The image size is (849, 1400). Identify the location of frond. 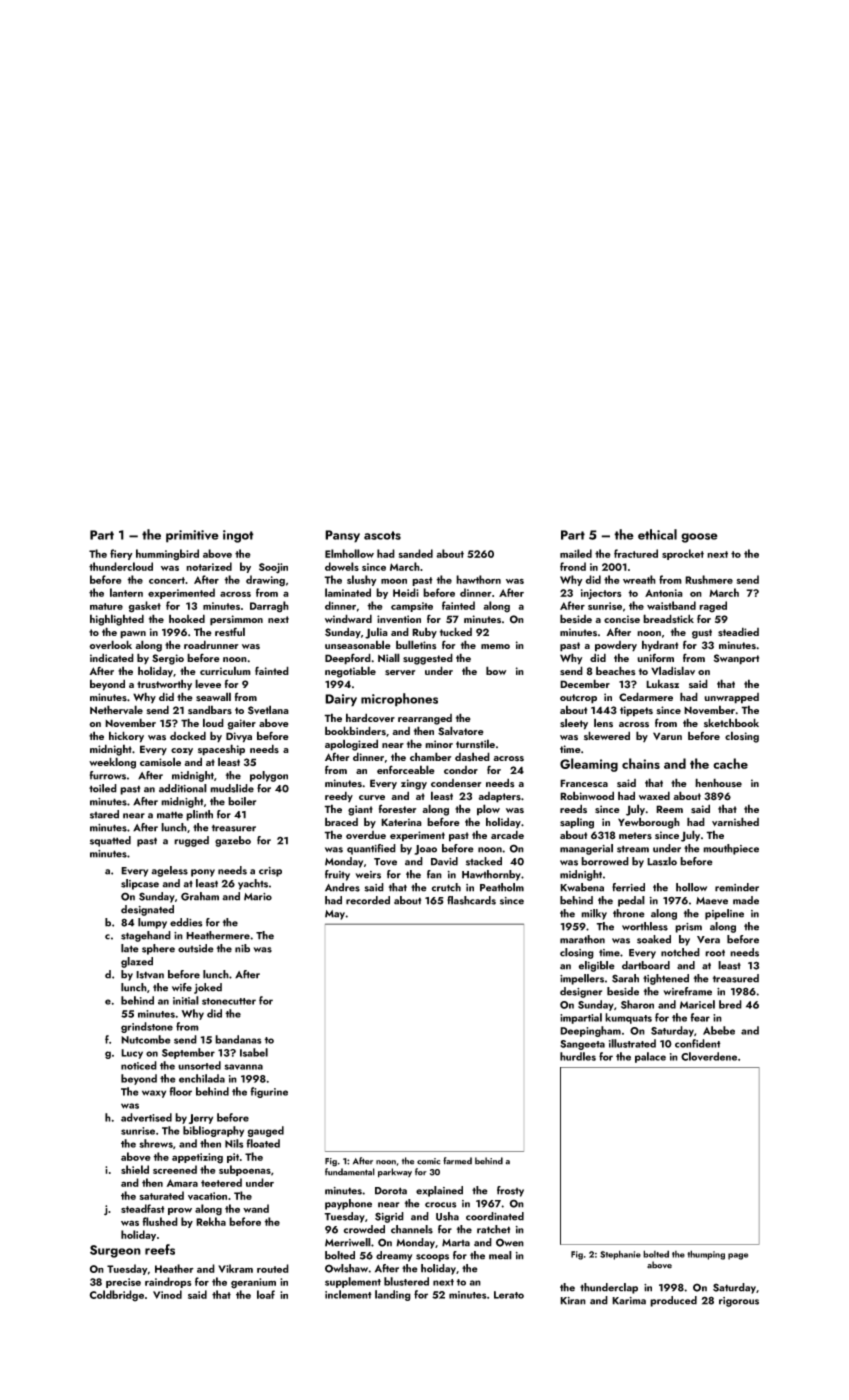
(573, 566).
